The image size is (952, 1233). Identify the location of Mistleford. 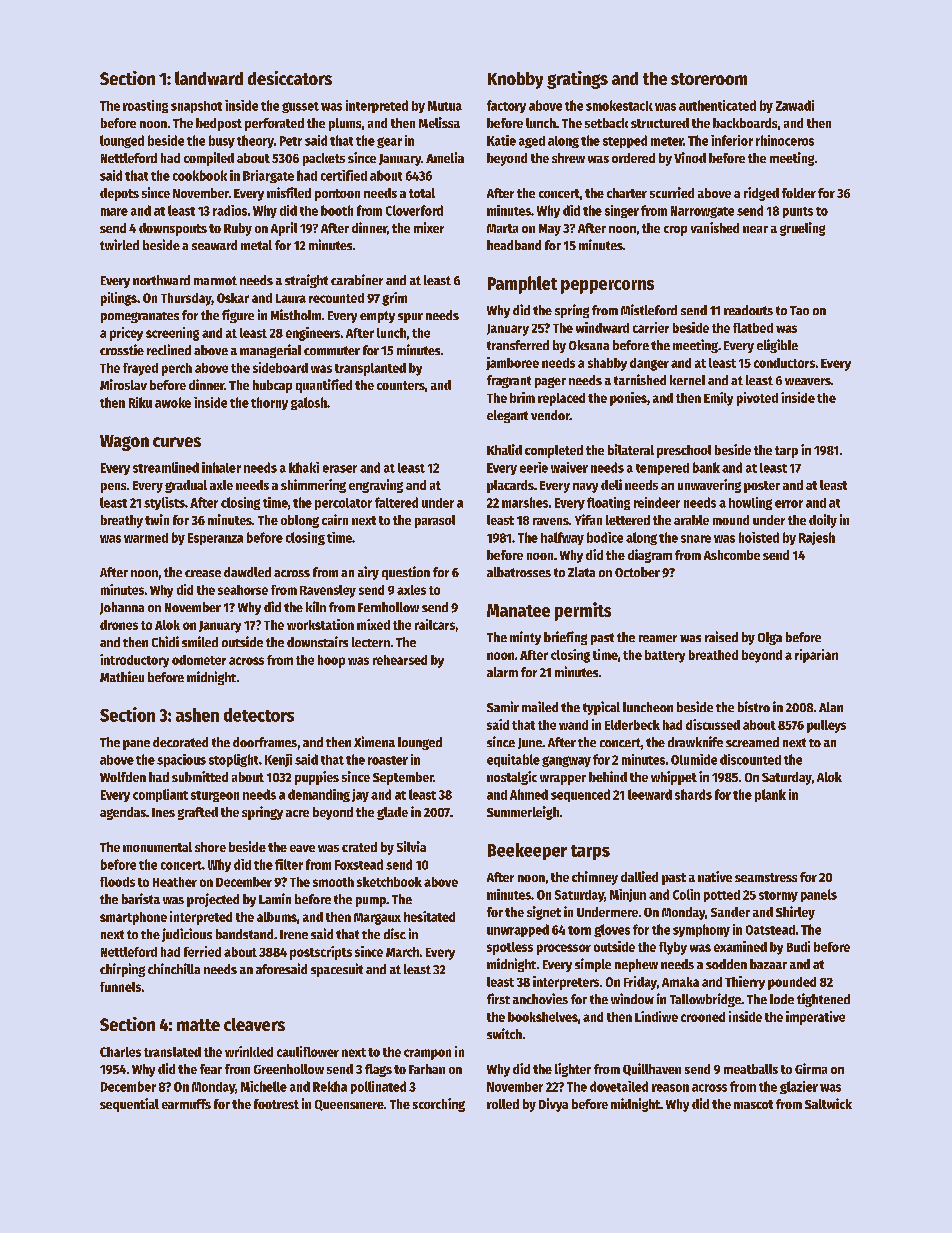
(649, 309).
